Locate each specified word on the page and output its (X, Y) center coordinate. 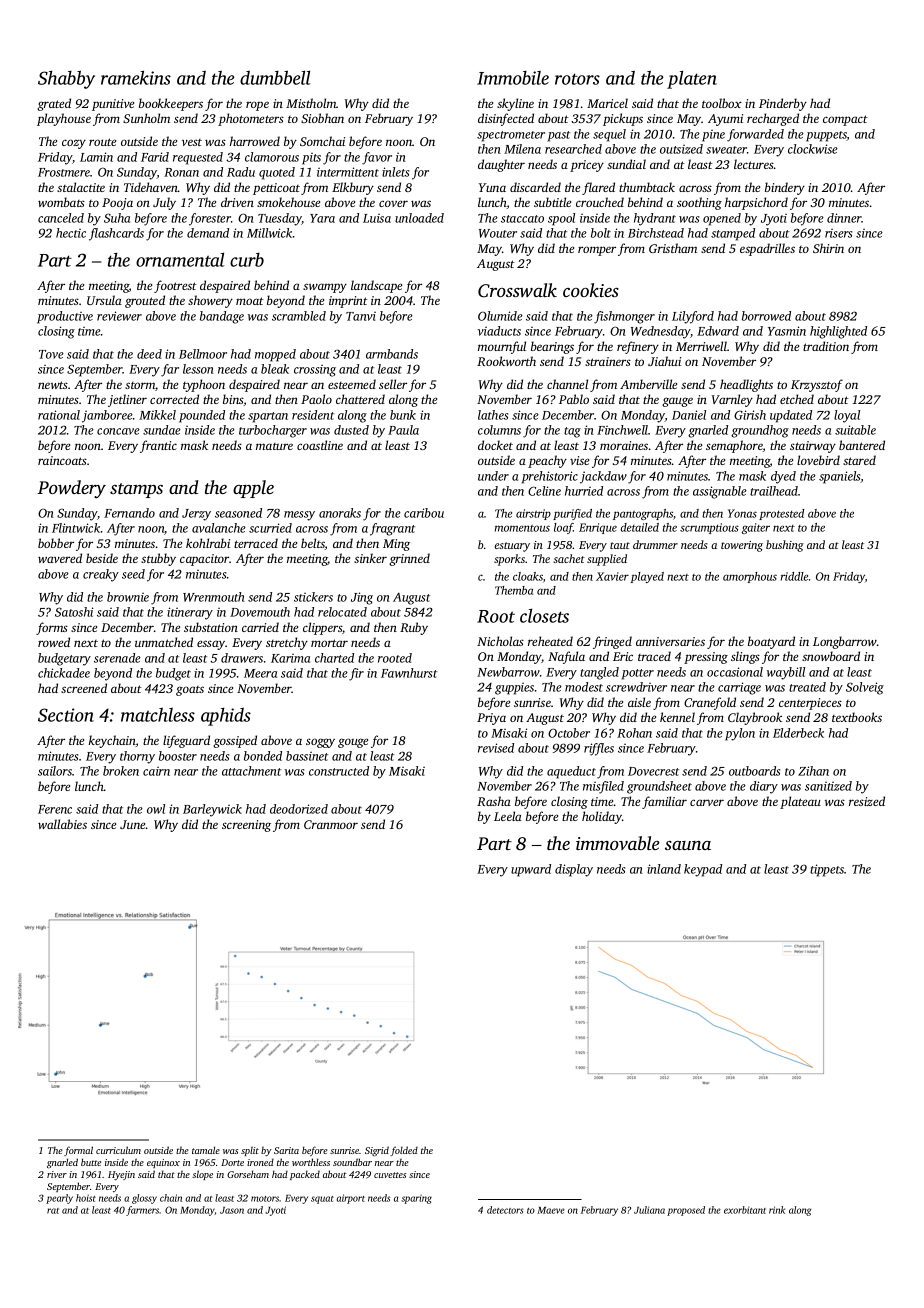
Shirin (828, 248)
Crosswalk (517, 290)
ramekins (136, 77)
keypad (703, 870)
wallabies (62, 824)
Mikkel (157, 415)
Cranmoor (331, 824)
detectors (505, 1210)
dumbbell (275, 77)
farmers (142, 1211)
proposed (686, 1211)
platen (692, 80)
